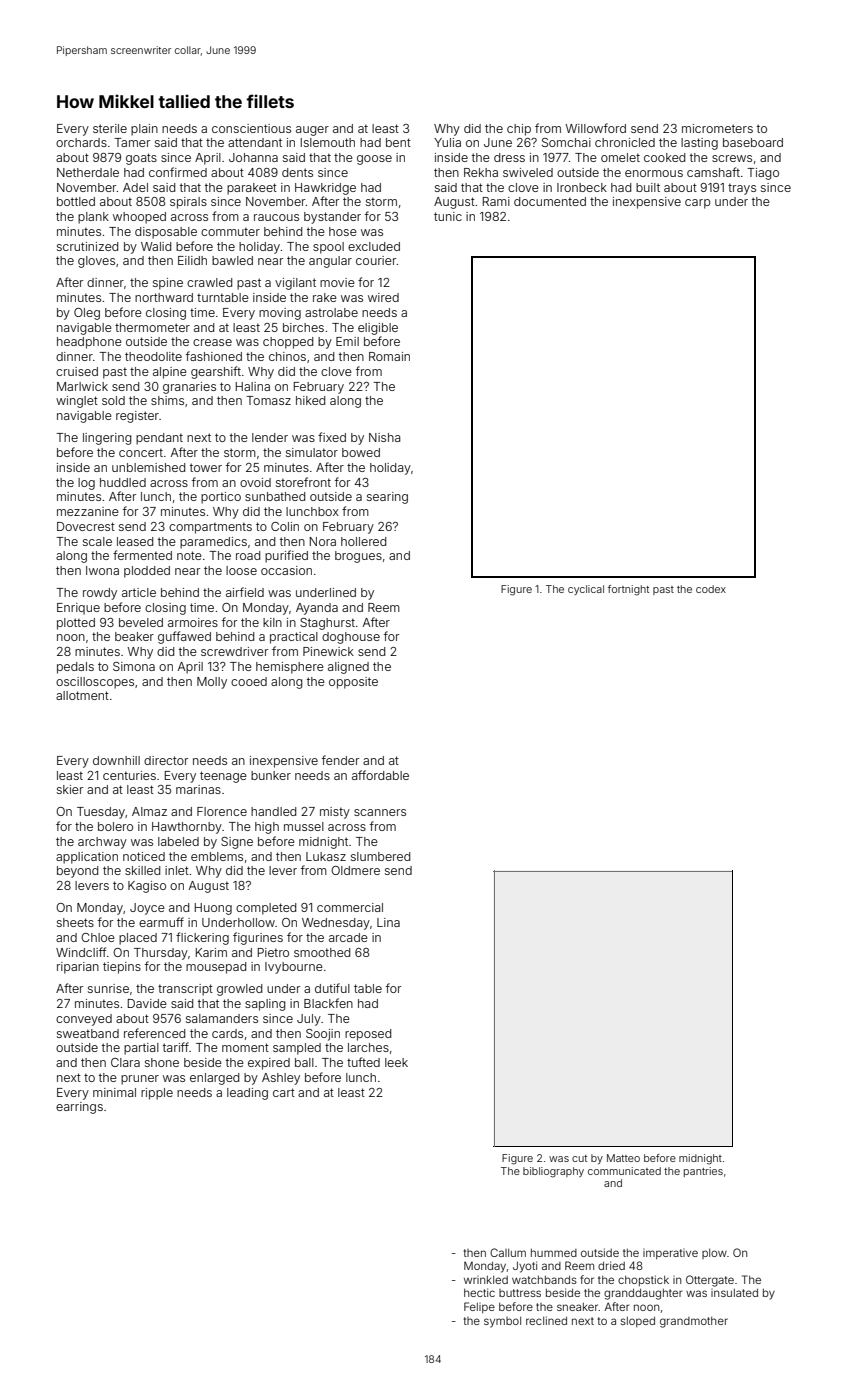  Describe the element at coordinates (389, 356) in the image. I see `Romain` at that location.
